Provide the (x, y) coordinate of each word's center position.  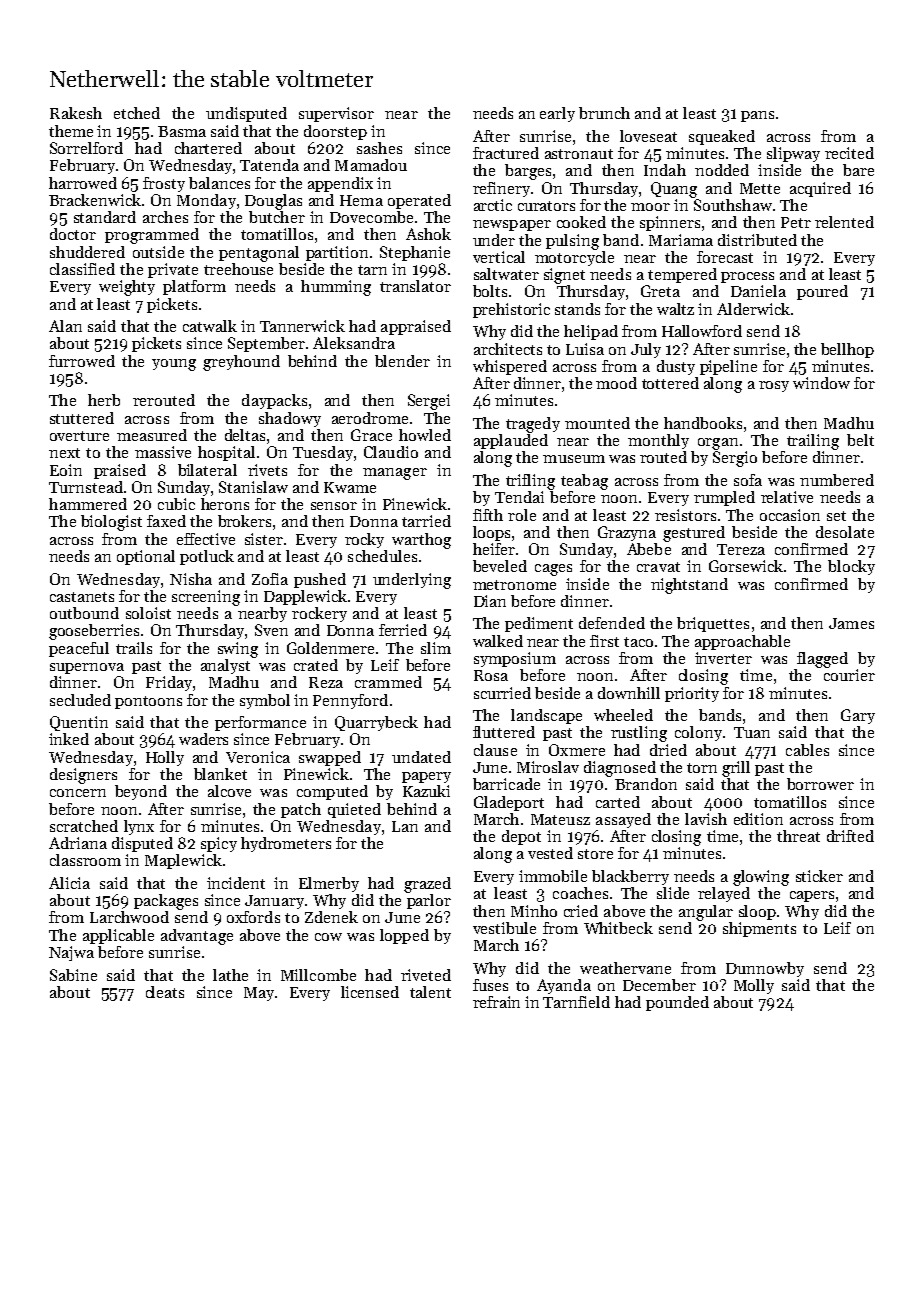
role (522, 515)
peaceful (79, 649)
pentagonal (259, 254)
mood (616, 383)
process (747, 277)
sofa (748, 480)
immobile (553, 876)
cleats (165, 992)
